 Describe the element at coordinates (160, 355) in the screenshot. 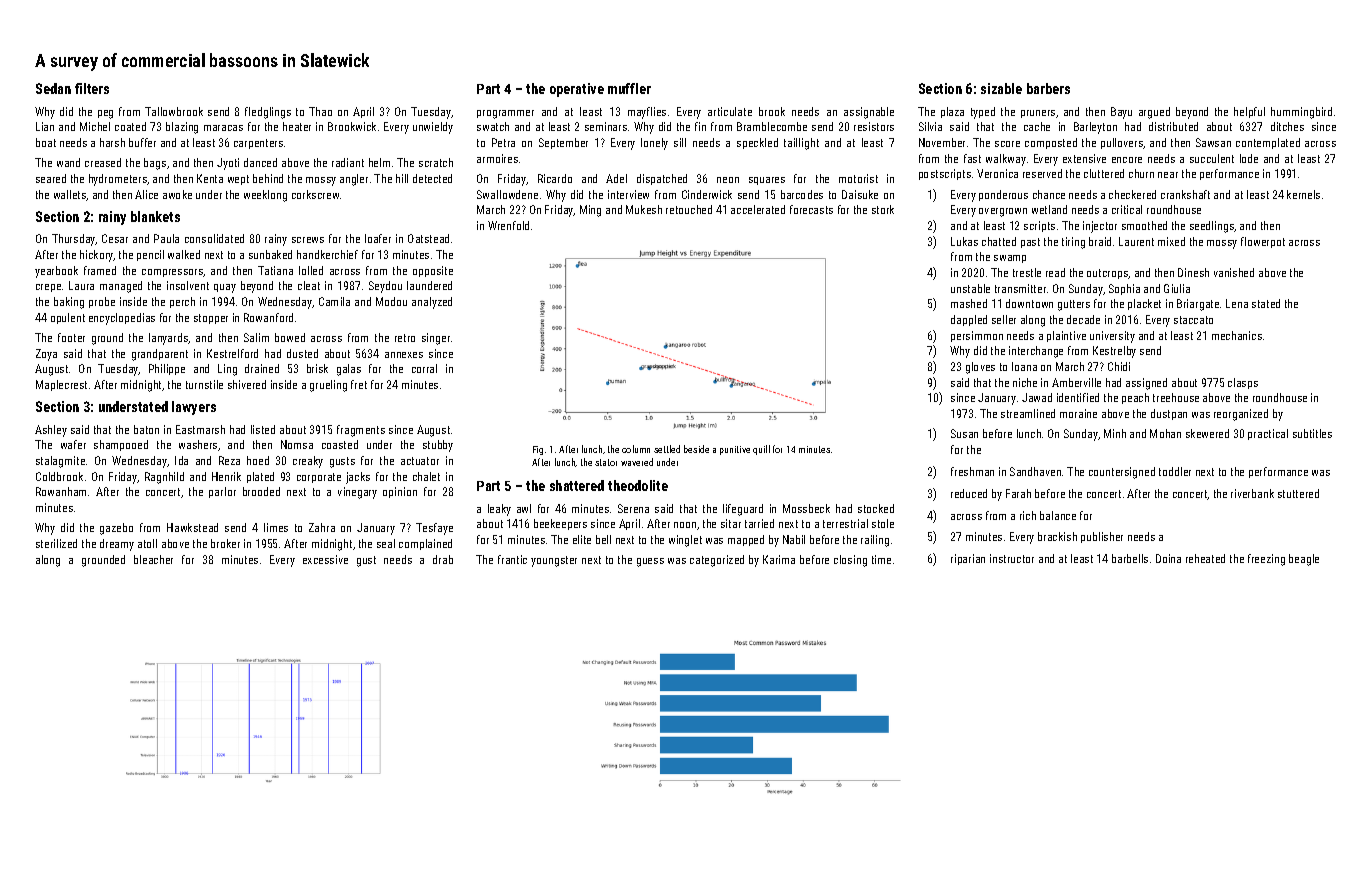

I see `grandparent` at that location.
